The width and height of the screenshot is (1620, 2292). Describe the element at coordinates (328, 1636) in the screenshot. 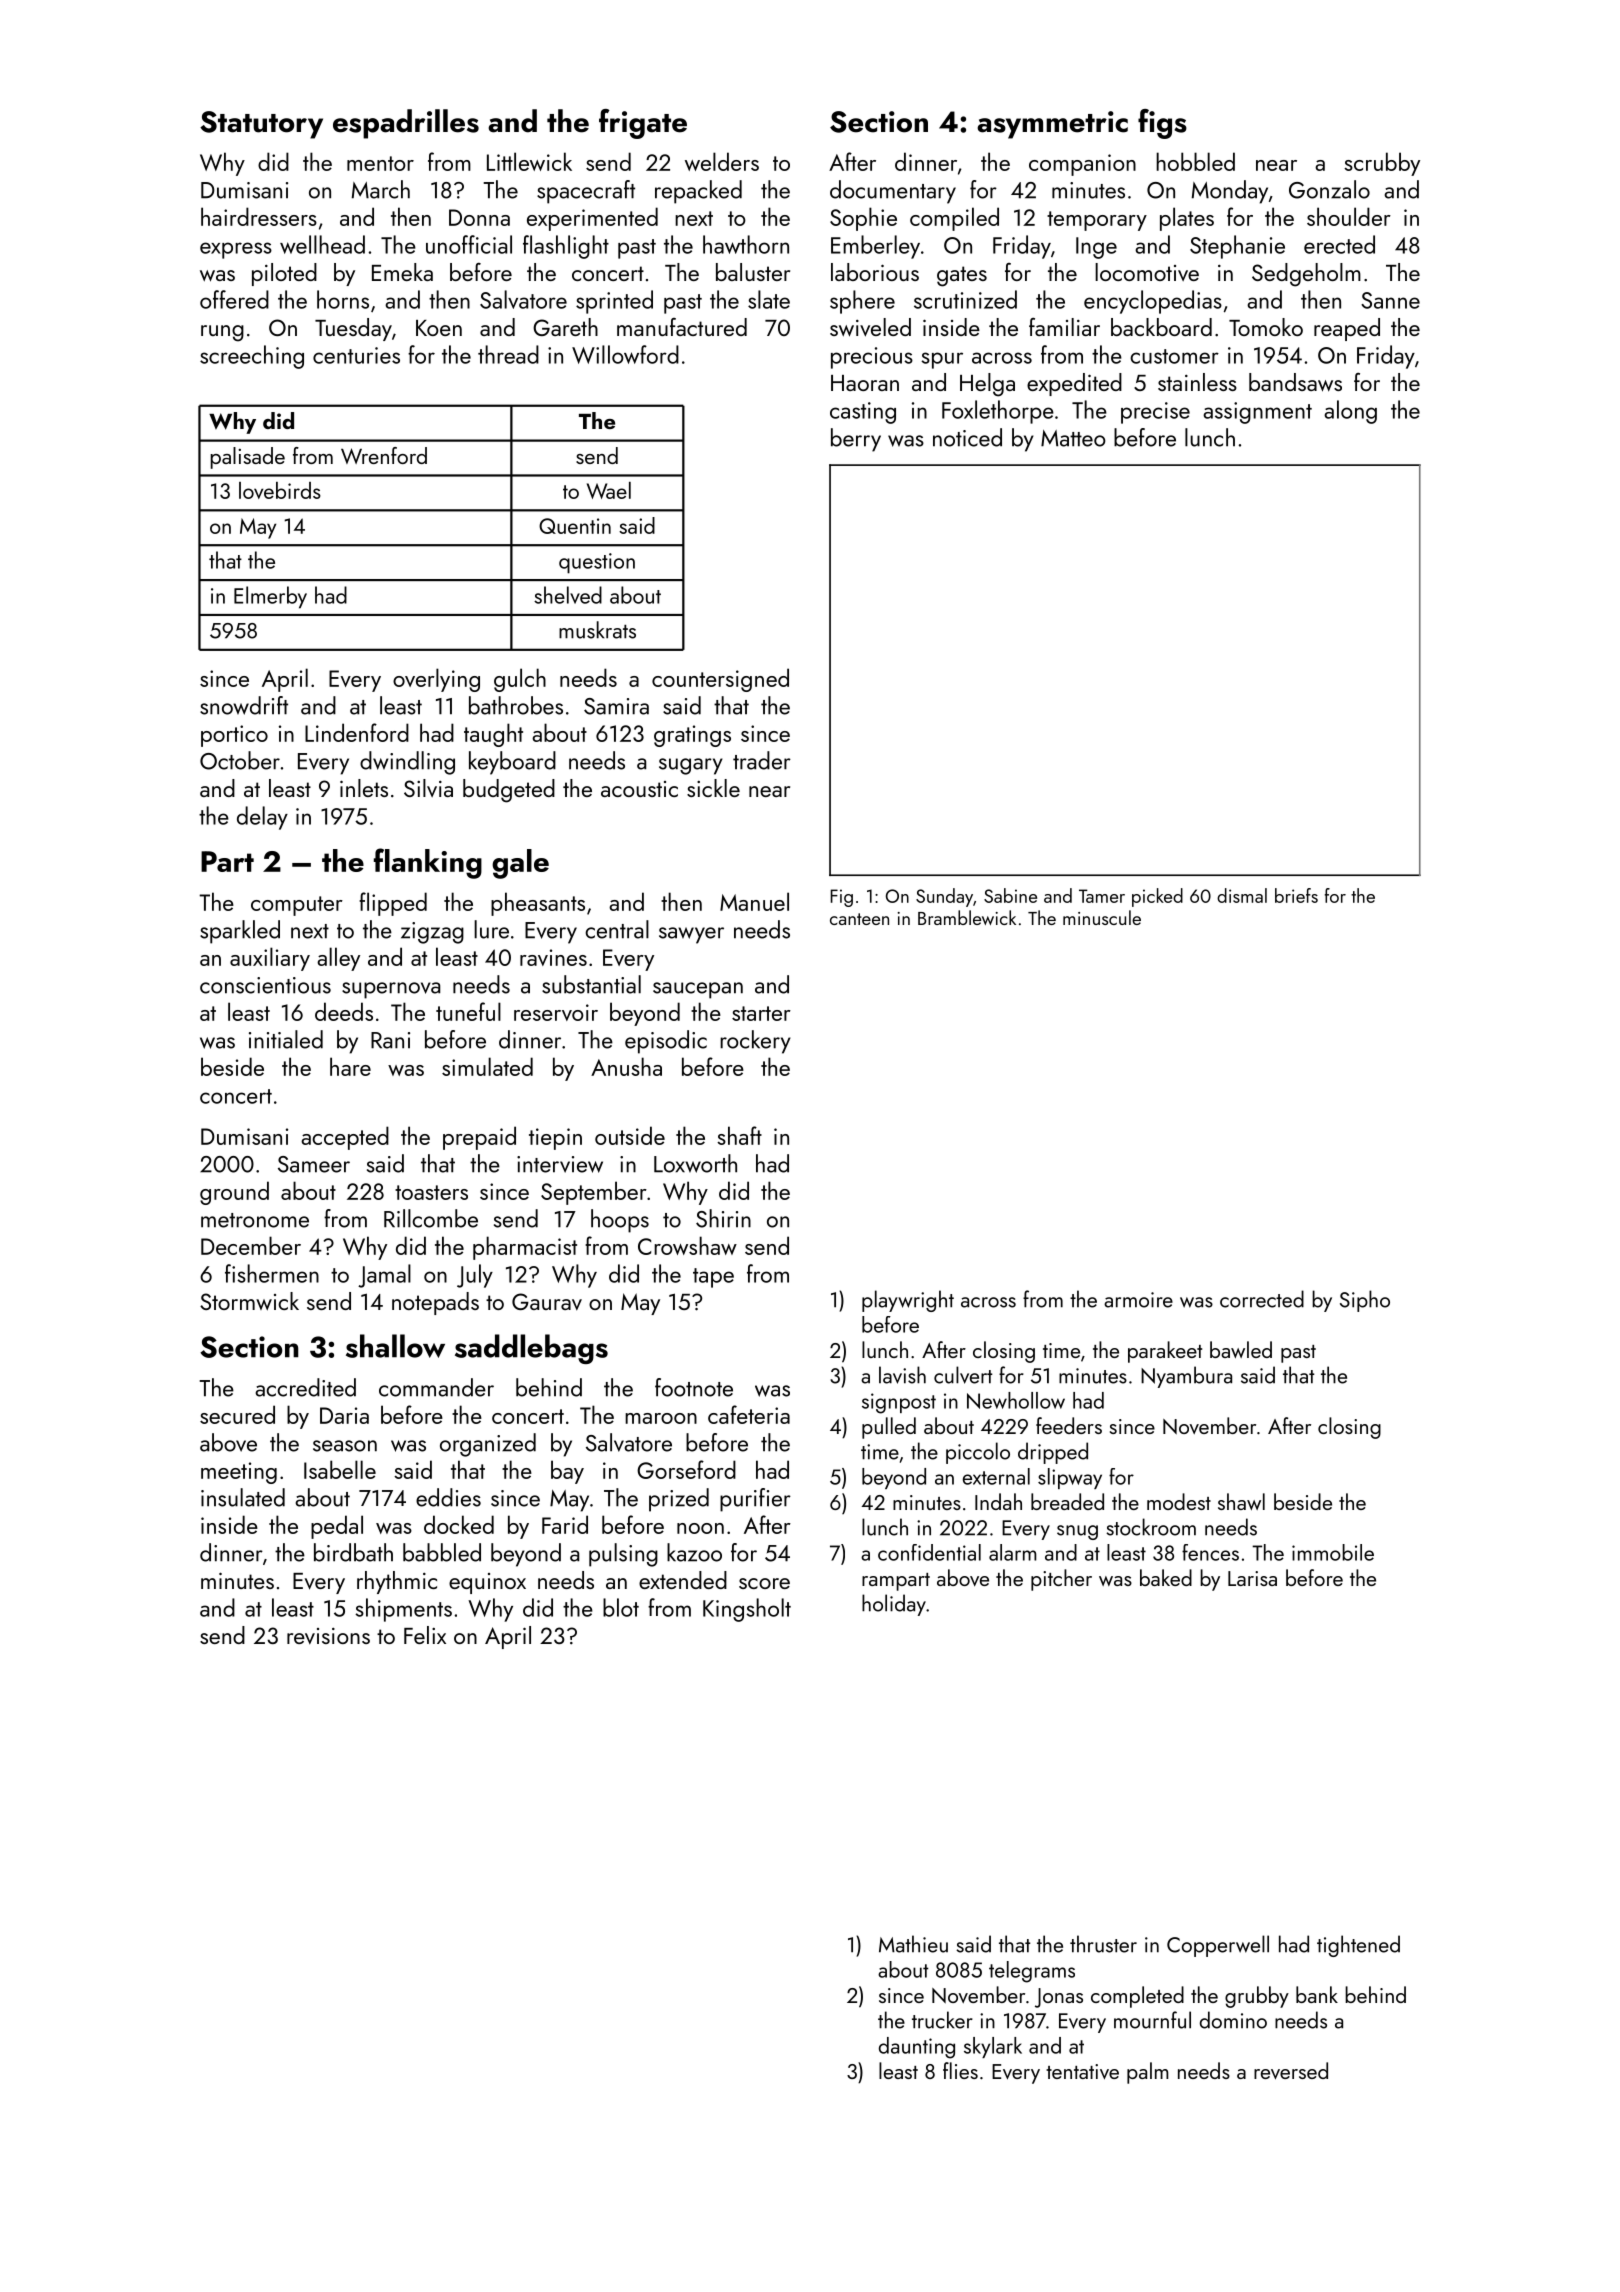

I see `revisions` at that location.
